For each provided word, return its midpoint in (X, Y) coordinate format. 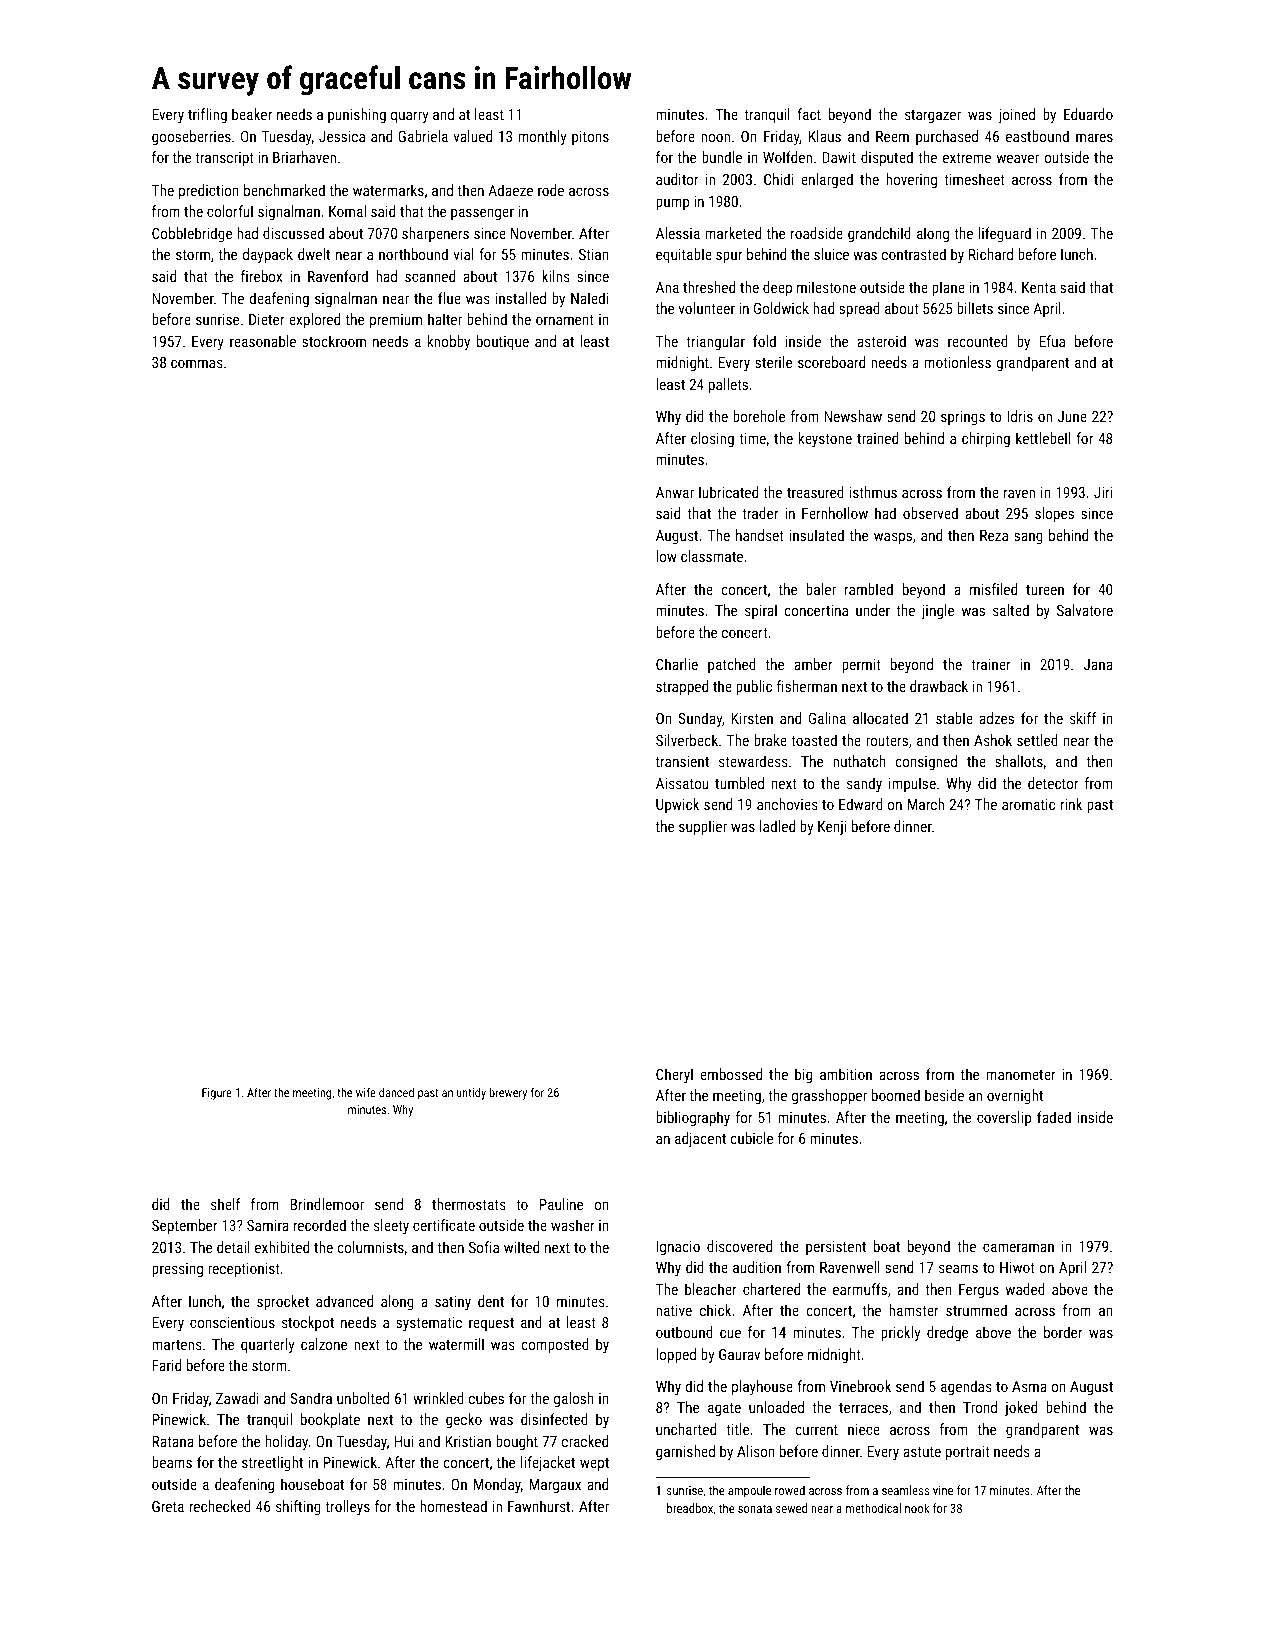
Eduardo (1088, 114)
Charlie (677, 664)
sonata (755, 1508)
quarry (409, 117)
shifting (298, 1507)
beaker (252, 114)
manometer (1021, 1075)
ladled (777, 826)
